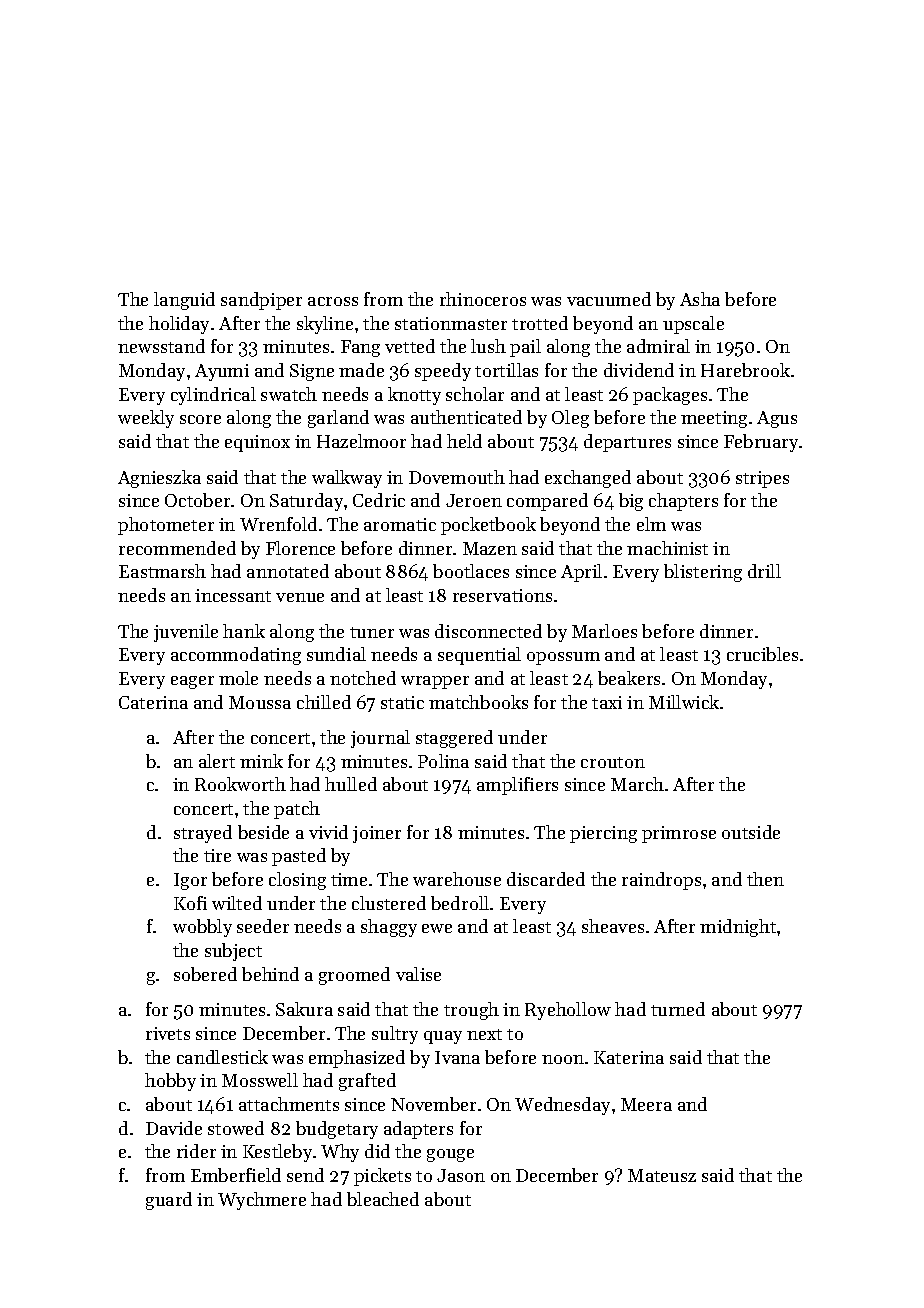 Image resolution: width=924 pixels, height=1308 pixels. Describe the element at coordinates (304, 1009) in the screenshot. I see `Sakura` at that location.
